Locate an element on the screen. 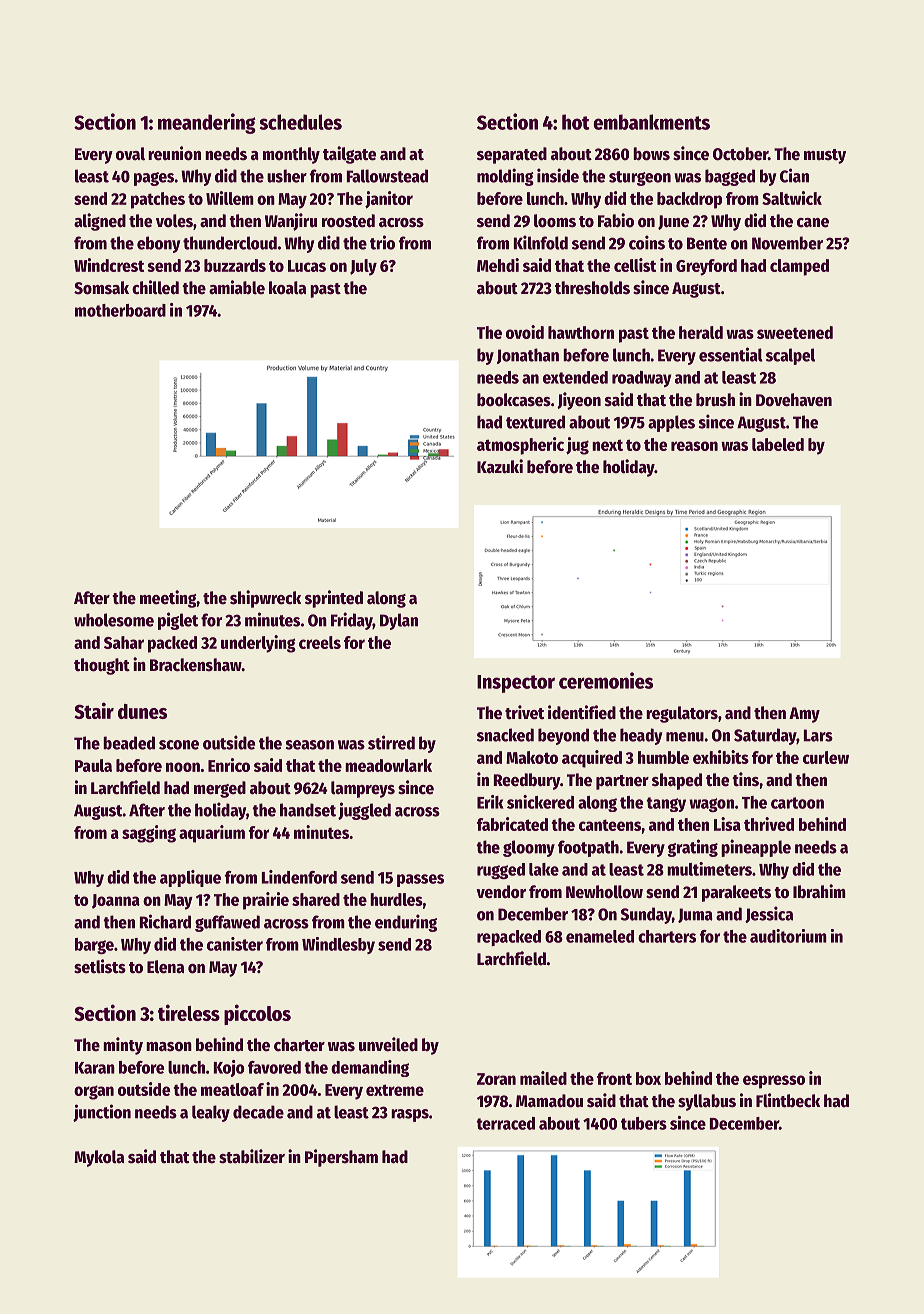 This screenshot has width=924, height=1314. junction is located at coordinates (102, 1113).
